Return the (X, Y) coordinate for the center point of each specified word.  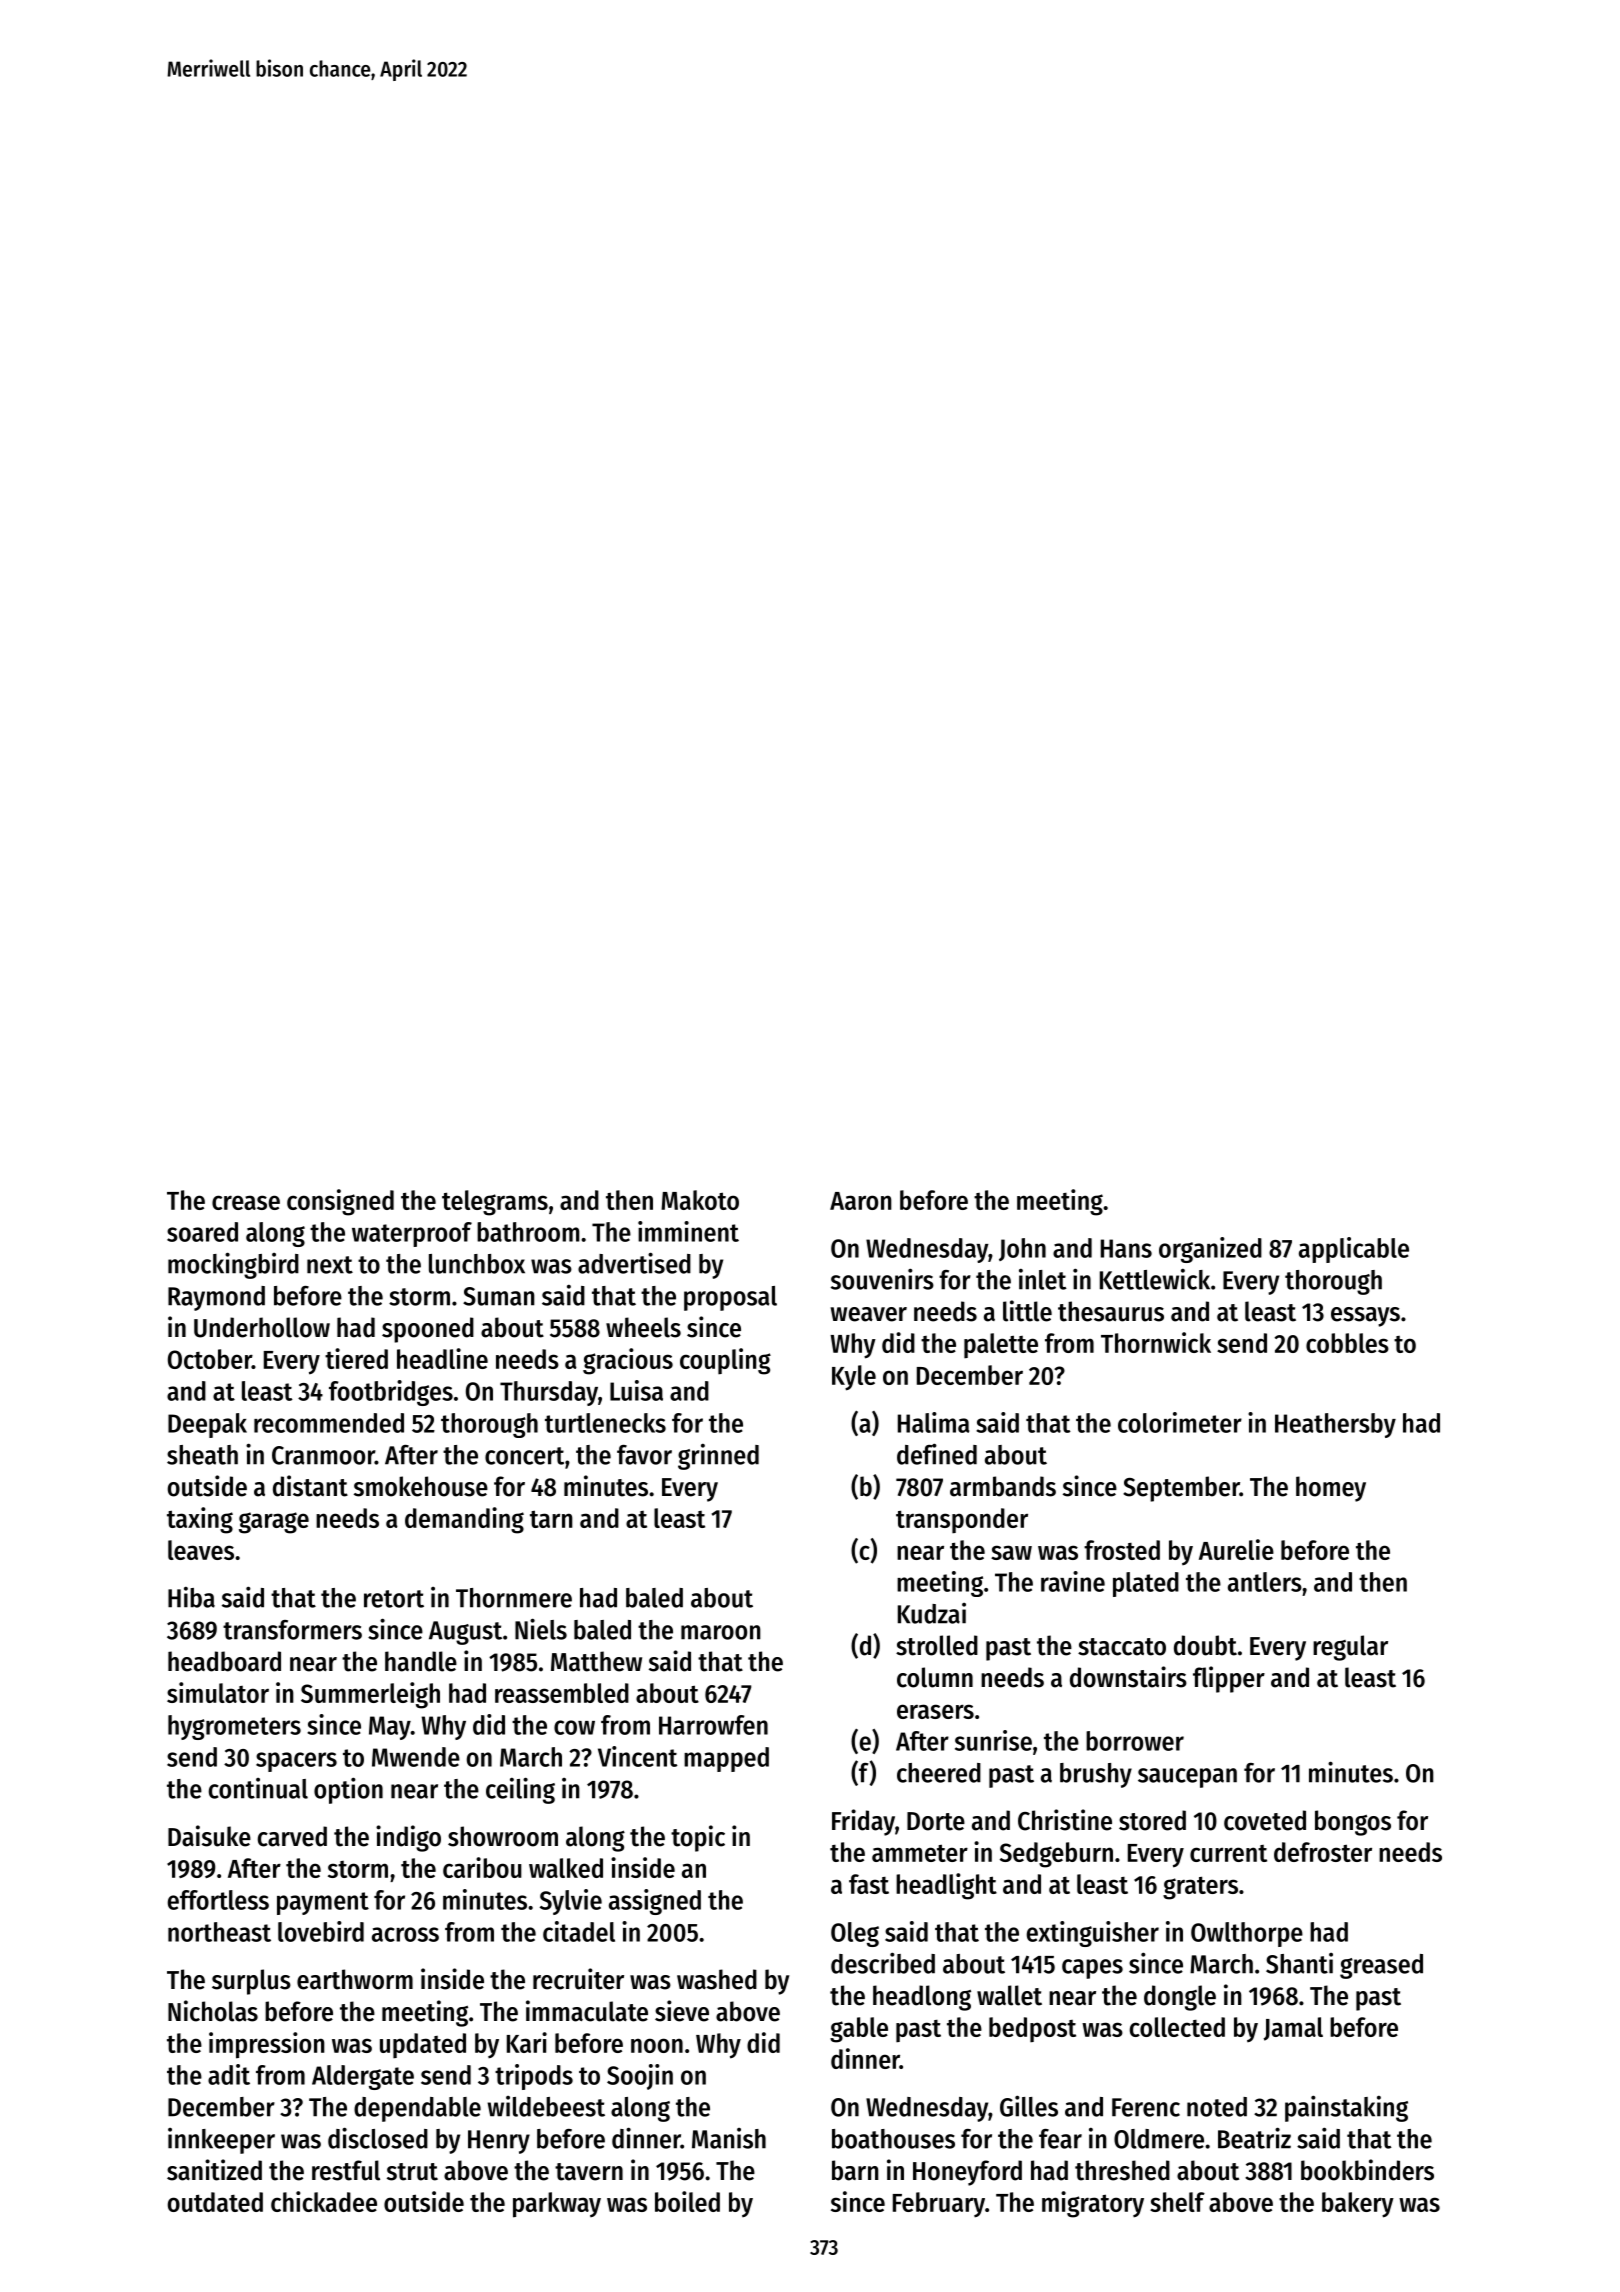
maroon (721, 1632)
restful (346, 2170)
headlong (922, 1998)
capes (1092, 1969)
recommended (329, 1423)
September (1181, 1489)
